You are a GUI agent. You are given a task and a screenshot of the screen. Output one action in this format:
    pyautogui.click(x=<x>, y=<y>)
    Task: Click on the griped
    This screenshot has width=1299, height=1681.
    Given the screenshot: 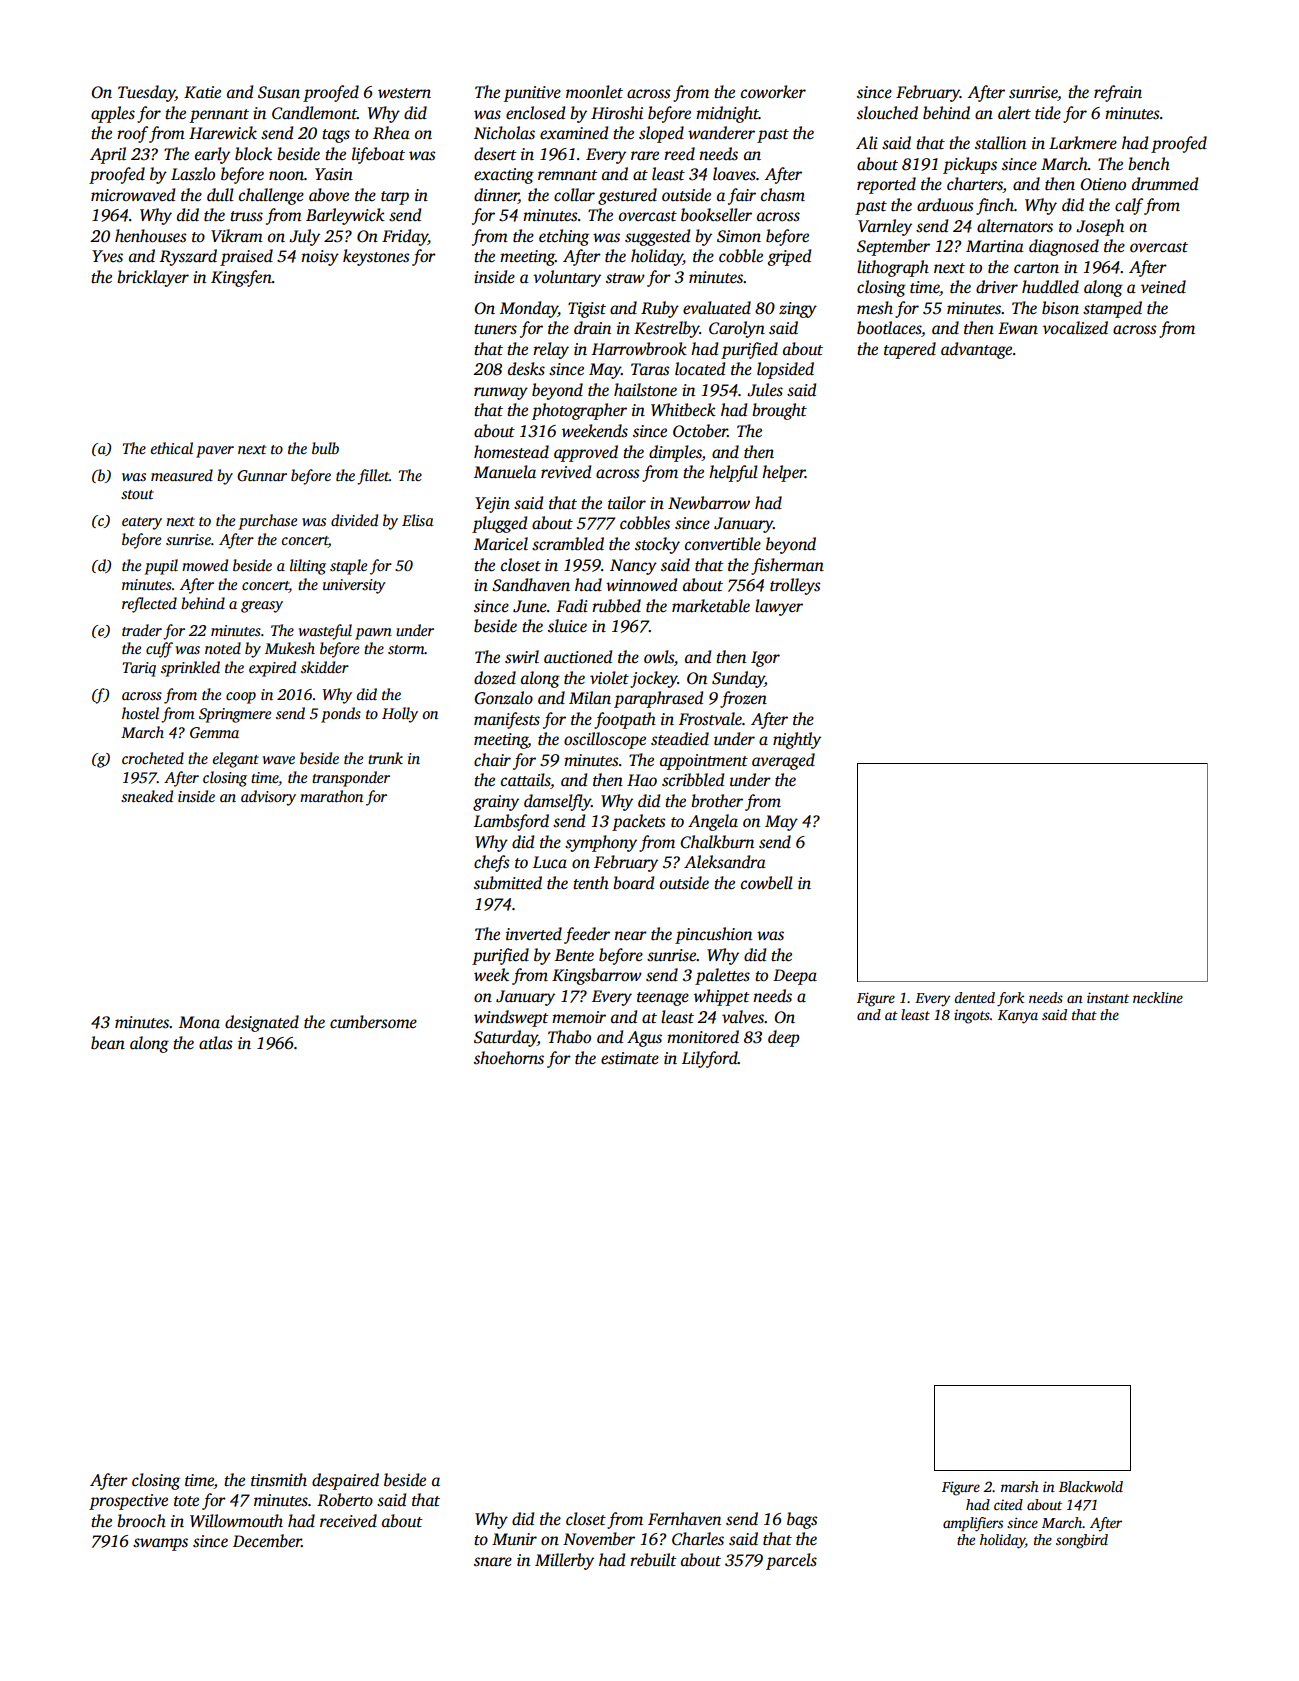 What is the action you would take?
    pyautogui.click(x=789, y=257)
